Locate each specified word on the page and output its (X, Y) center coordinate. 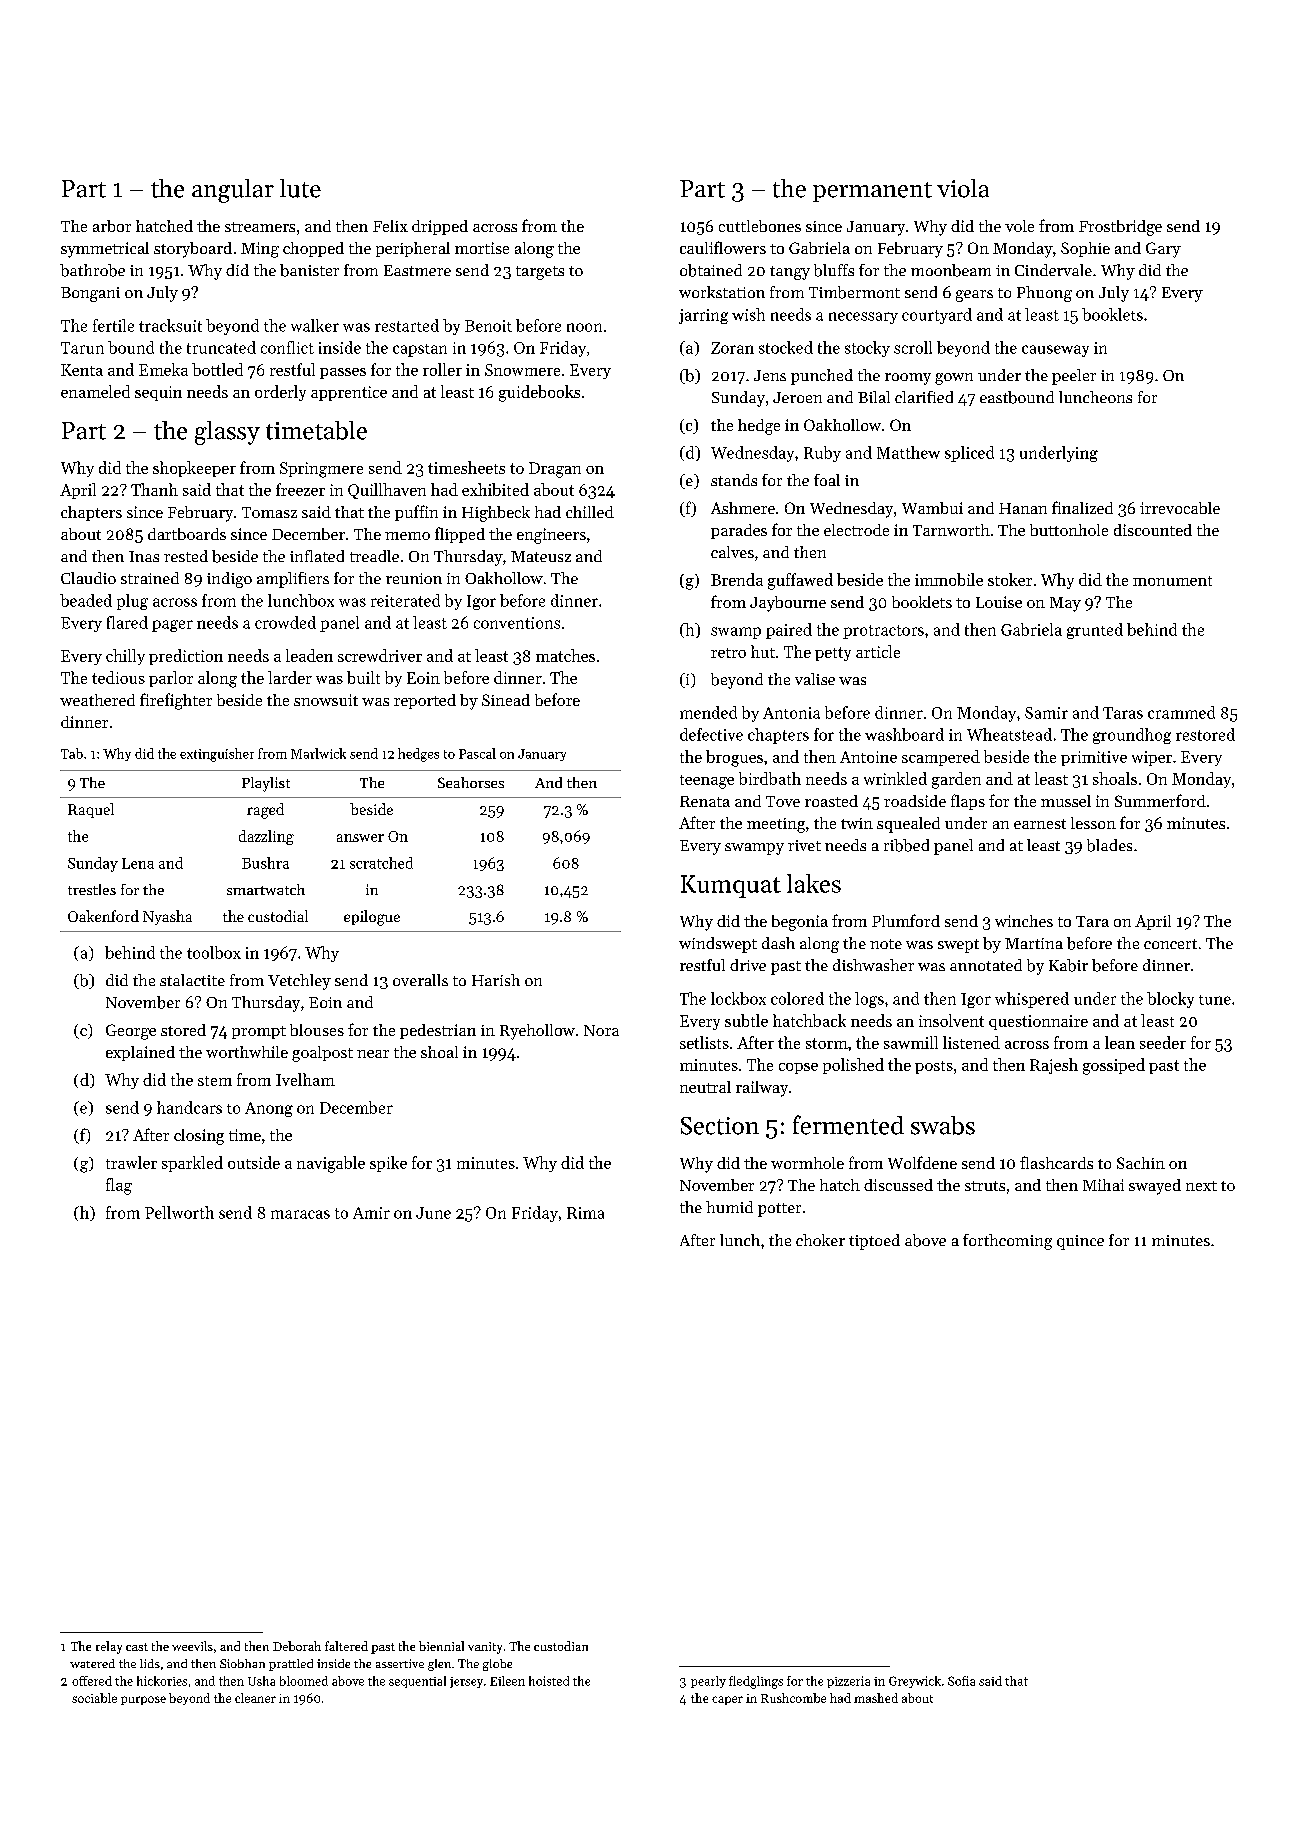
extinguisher (217, 755)
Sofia (961, 1681)
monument (1172, 581)
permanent (872, 192)
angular (233, 191)
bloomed (304, 1681)
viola (963, 188)
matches (565, 655)
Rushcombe (793, 1698)
